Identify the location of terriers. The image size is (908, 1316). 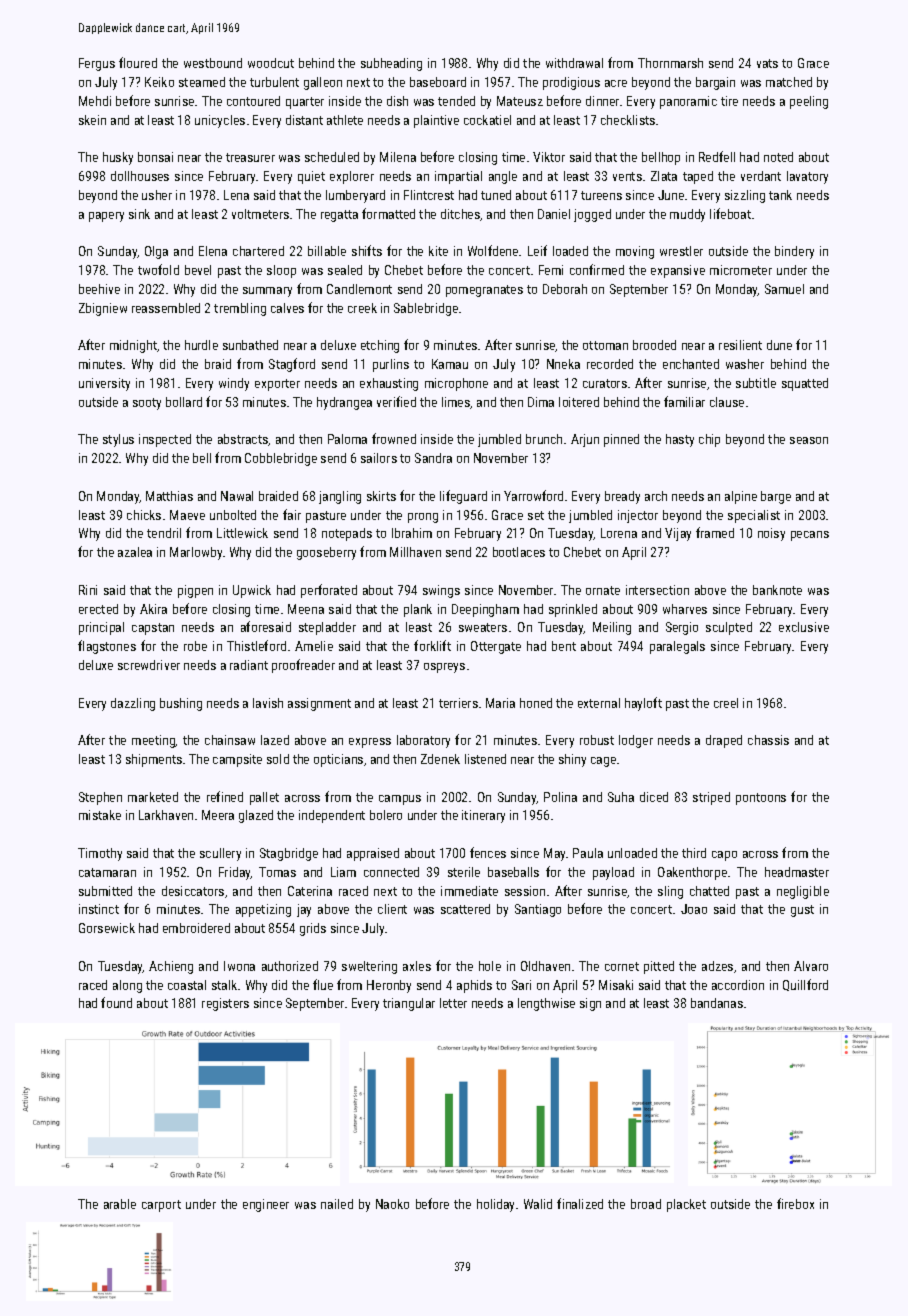
(458, 703).
